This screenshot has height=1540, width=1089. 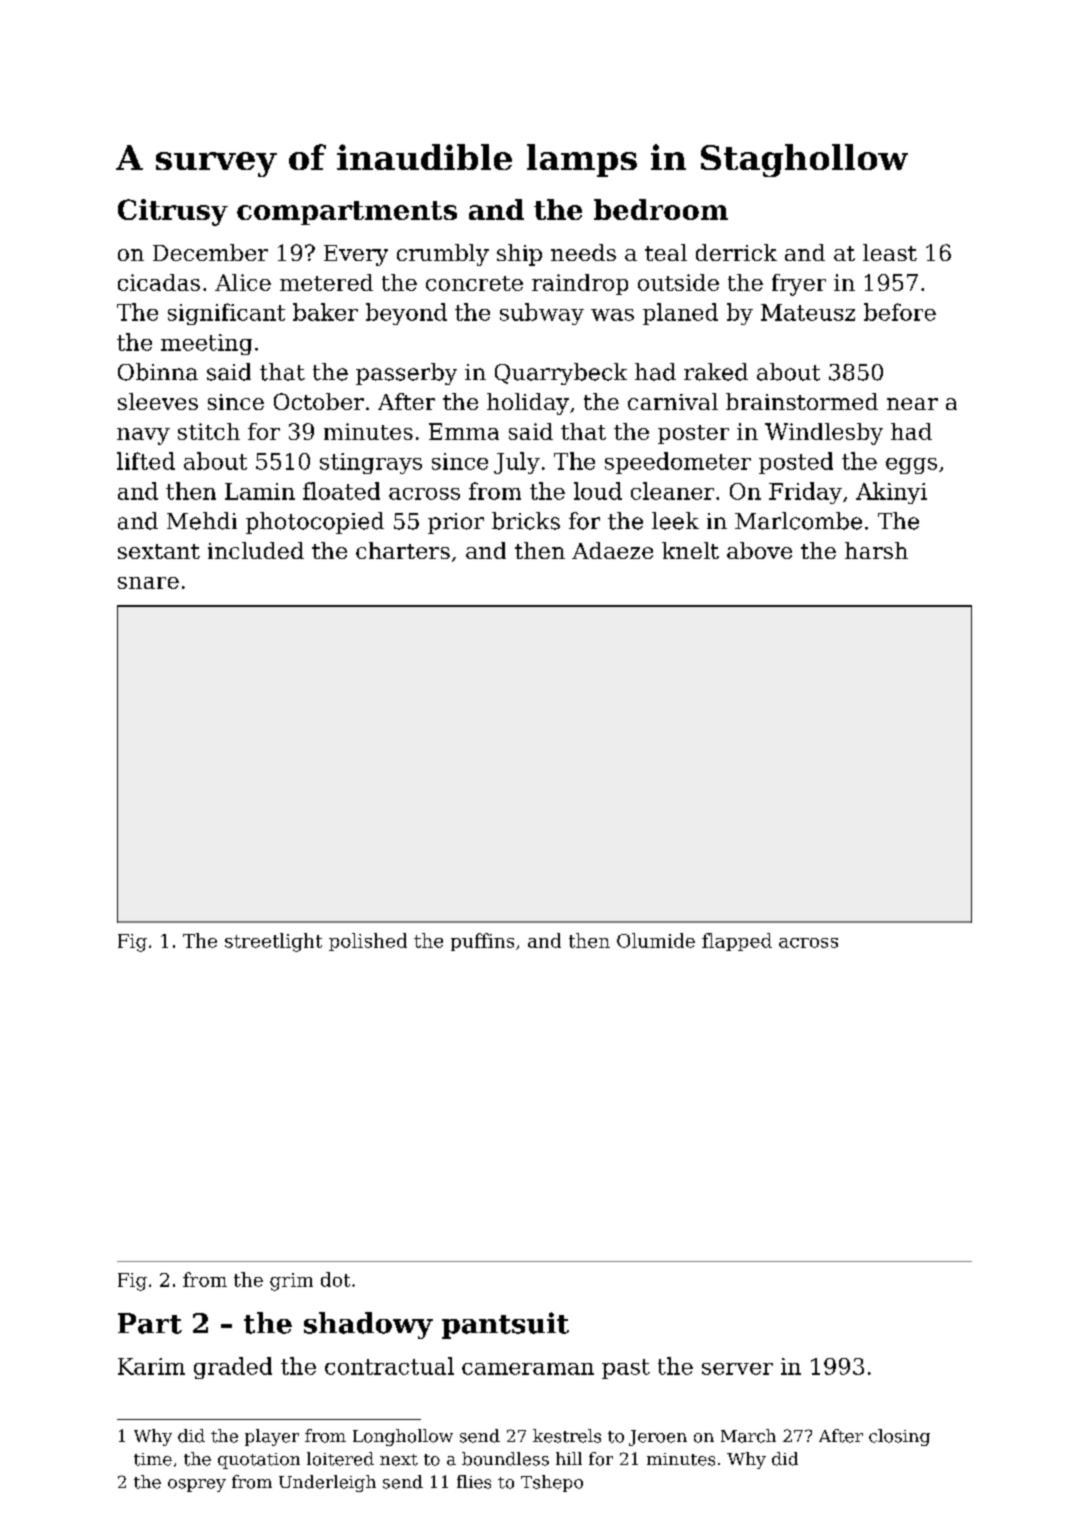 I want to click on Citrusy, so click(x=173, y=212).
